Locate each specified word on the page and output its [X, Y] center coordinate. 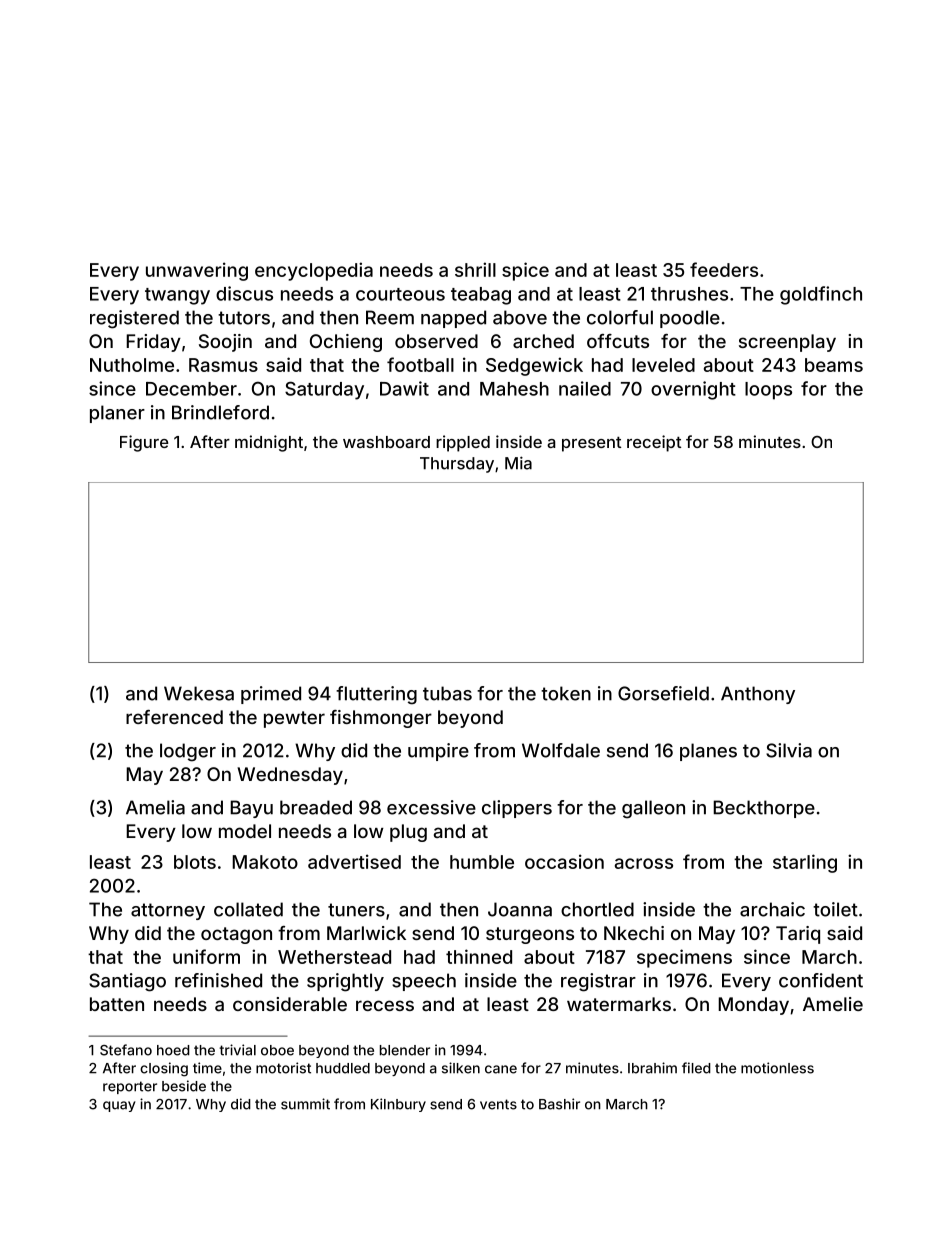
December [191, 389]
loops [768, 391]
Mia [518, 463]
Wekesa [199, 693]
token [566, 693]
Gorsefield [663, 693]
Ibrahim [652, 1068]
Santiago [127, 982]
